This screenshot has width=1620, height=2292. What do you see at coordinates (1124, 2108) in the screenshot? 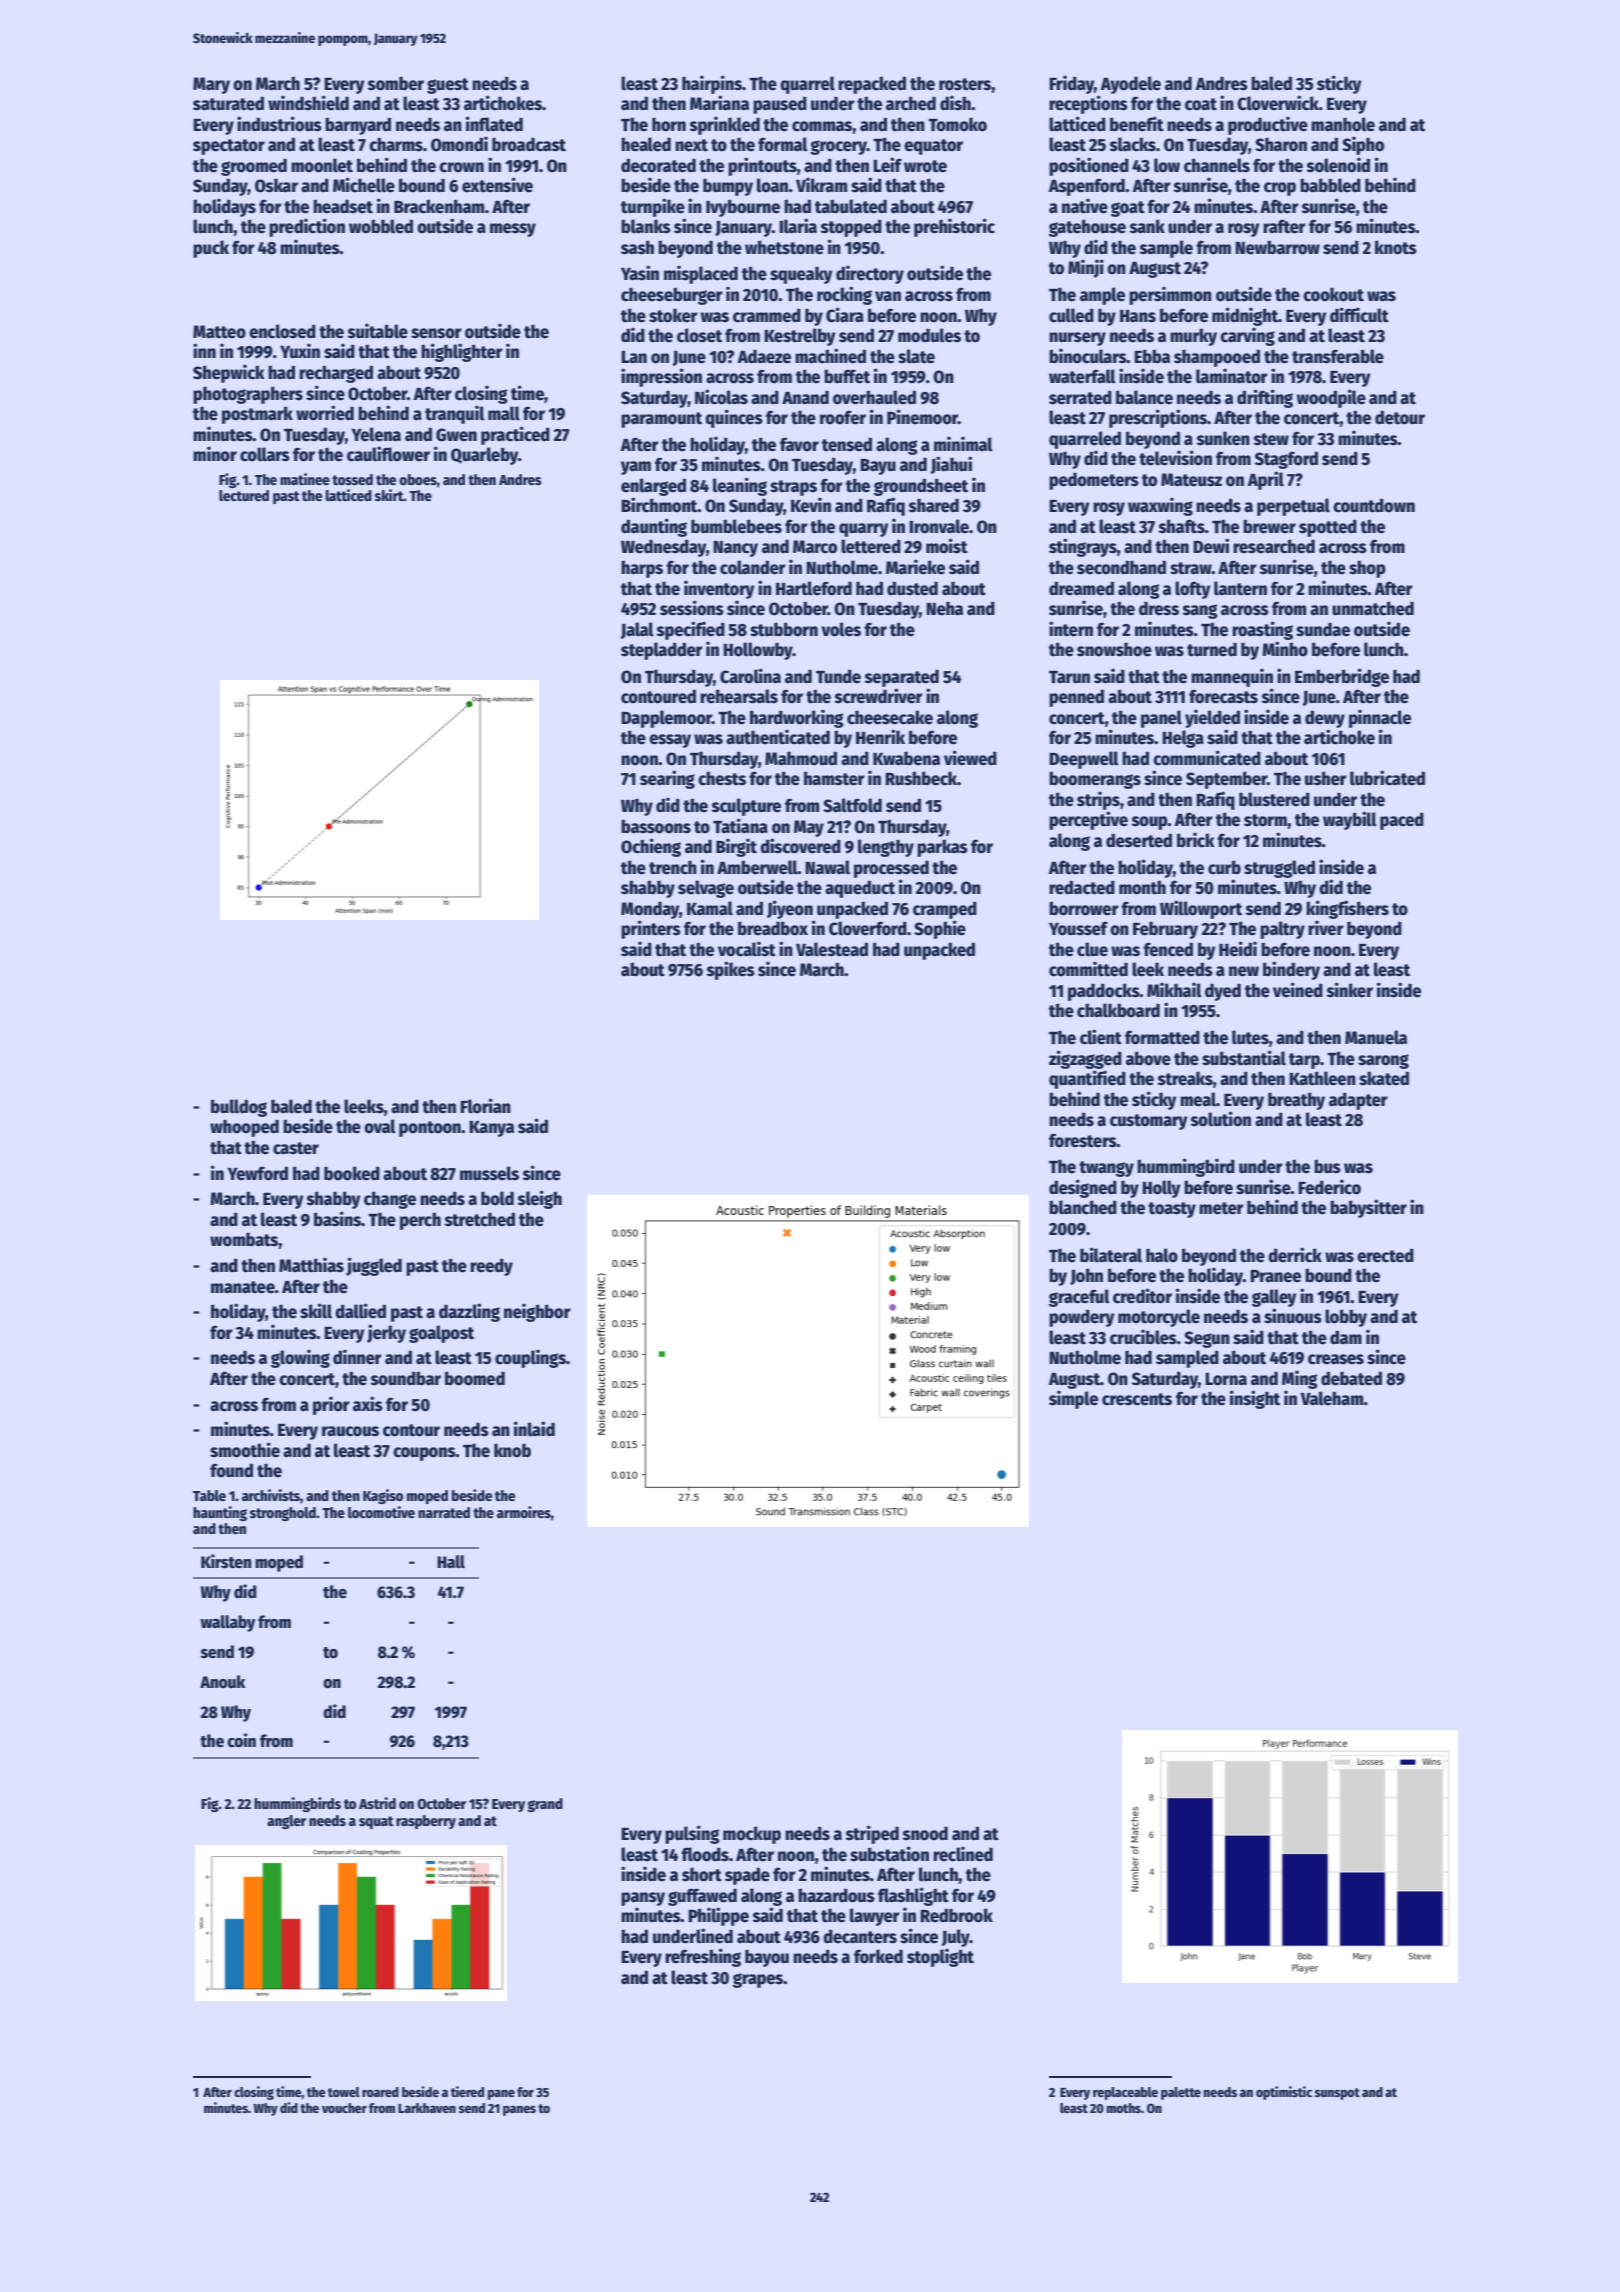
I see `moths` at bounding box center [1124, 2108].
